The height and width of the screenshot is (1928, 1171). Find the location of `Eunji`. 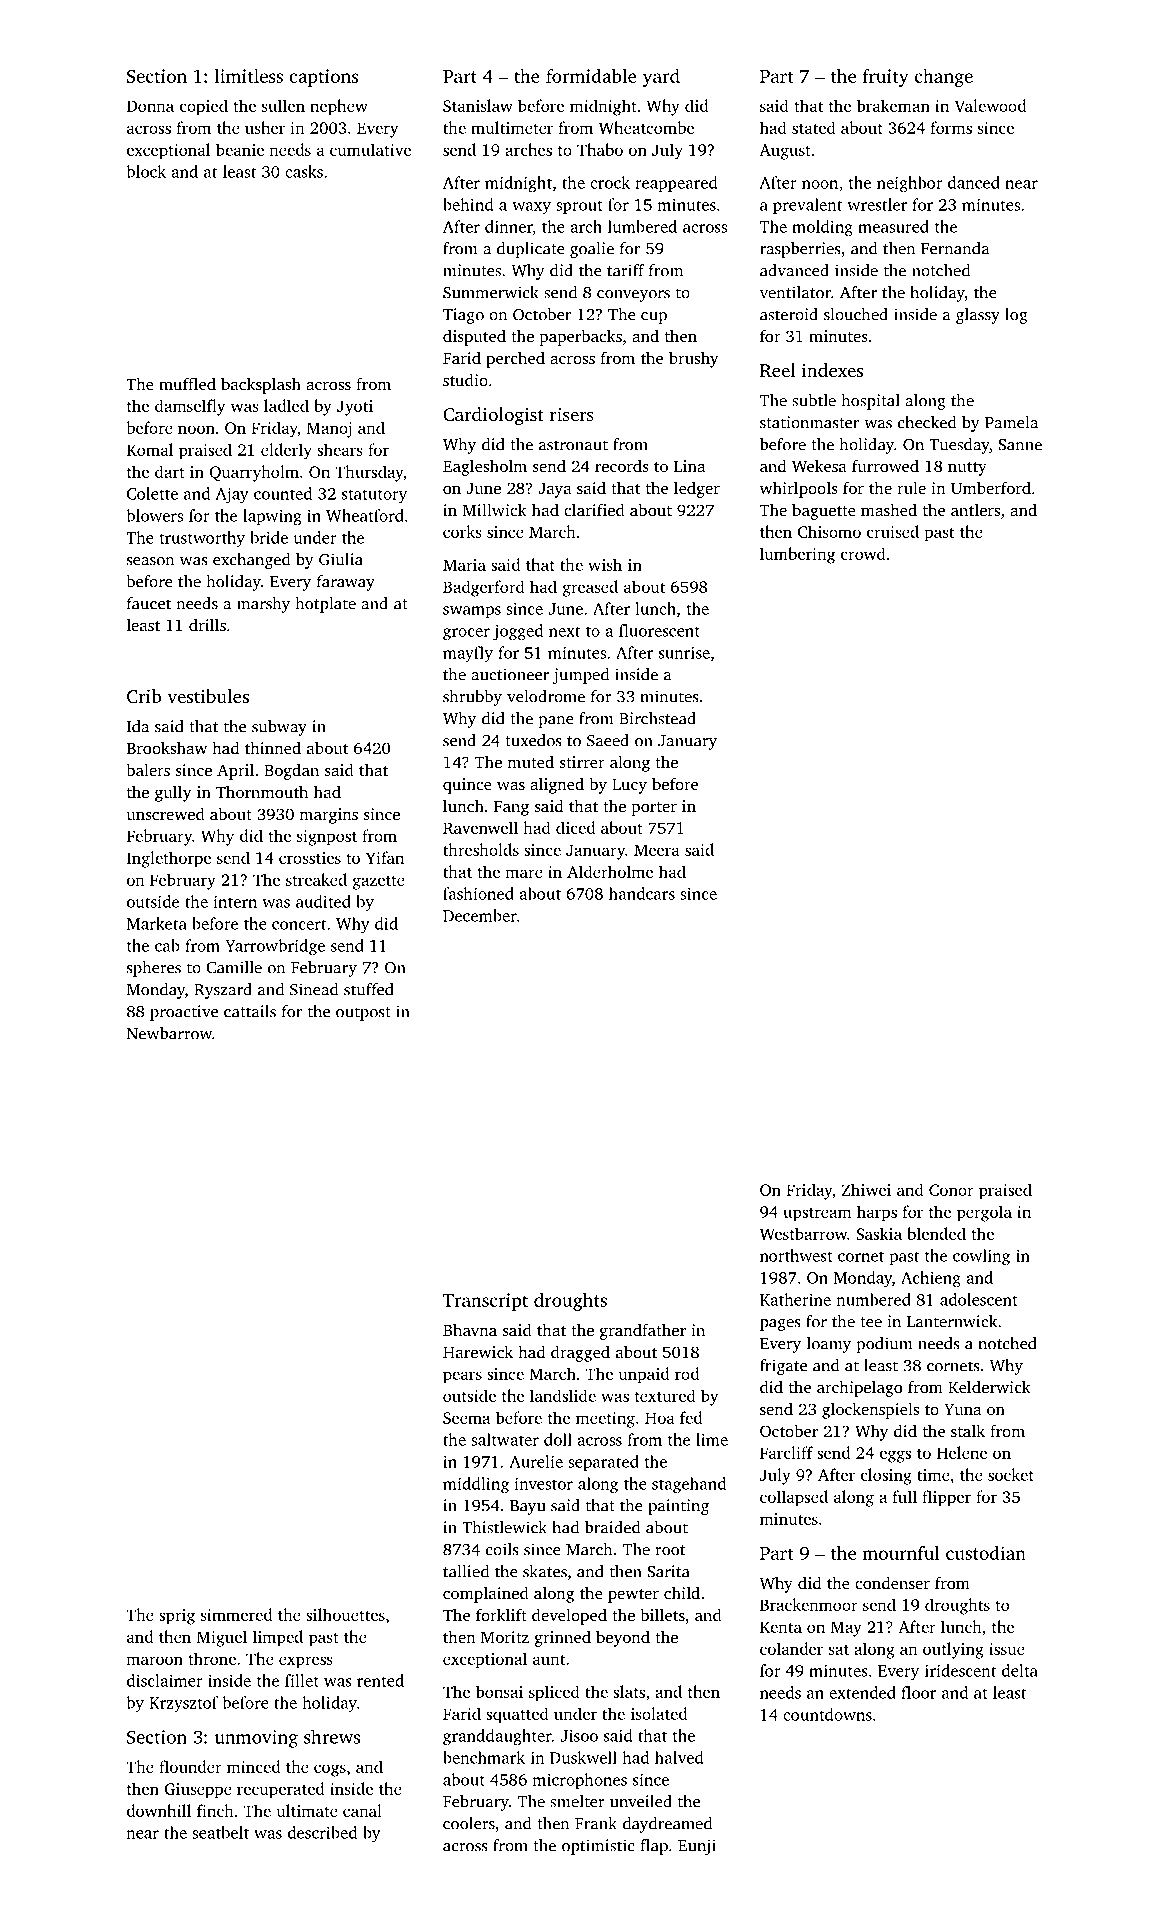

Eunji is located at coordinates (697, 1847).
